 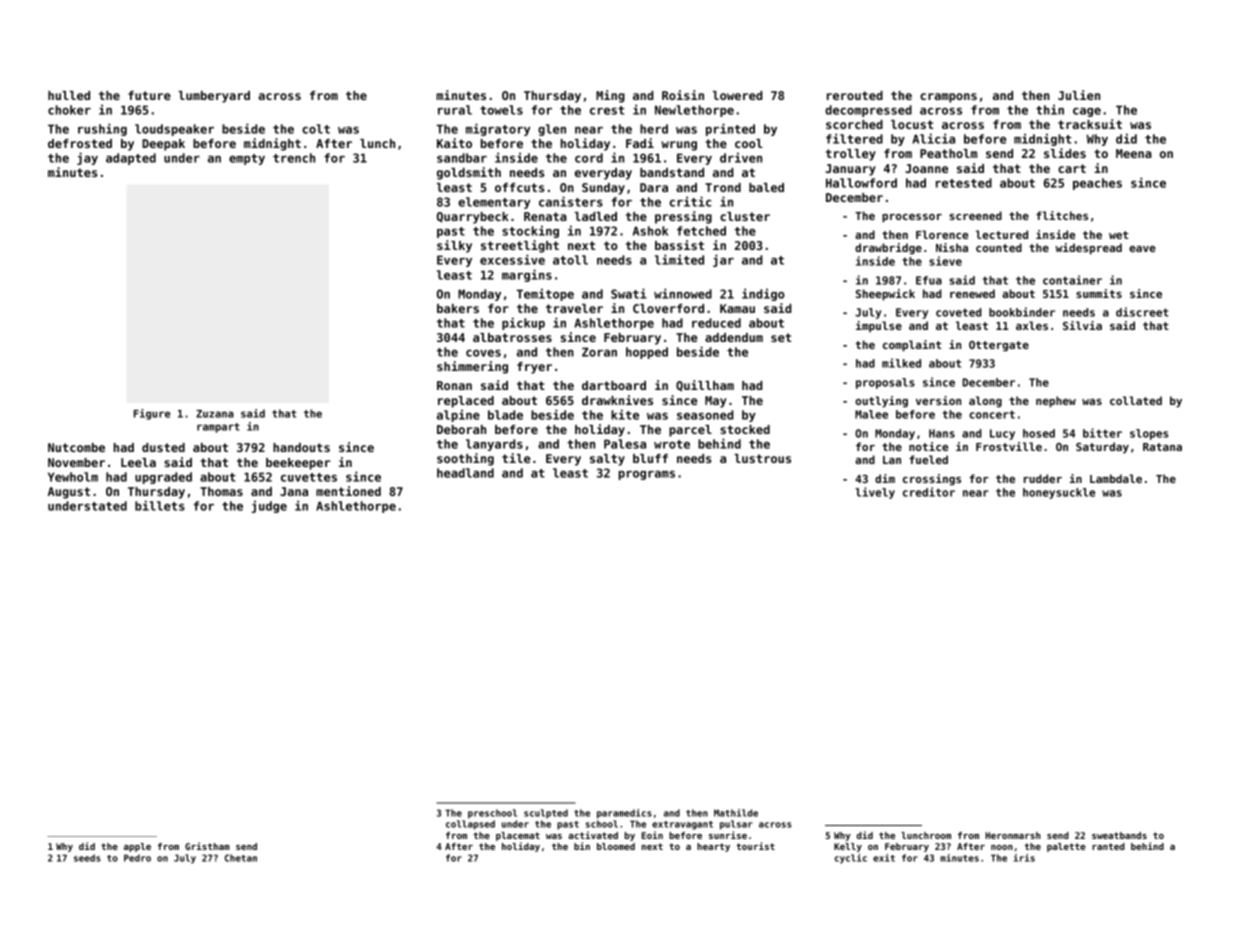 What do you see at coordinates (1079, 95) in the screenshot?
I see `Julien` at bounding box center [1079, 95].
